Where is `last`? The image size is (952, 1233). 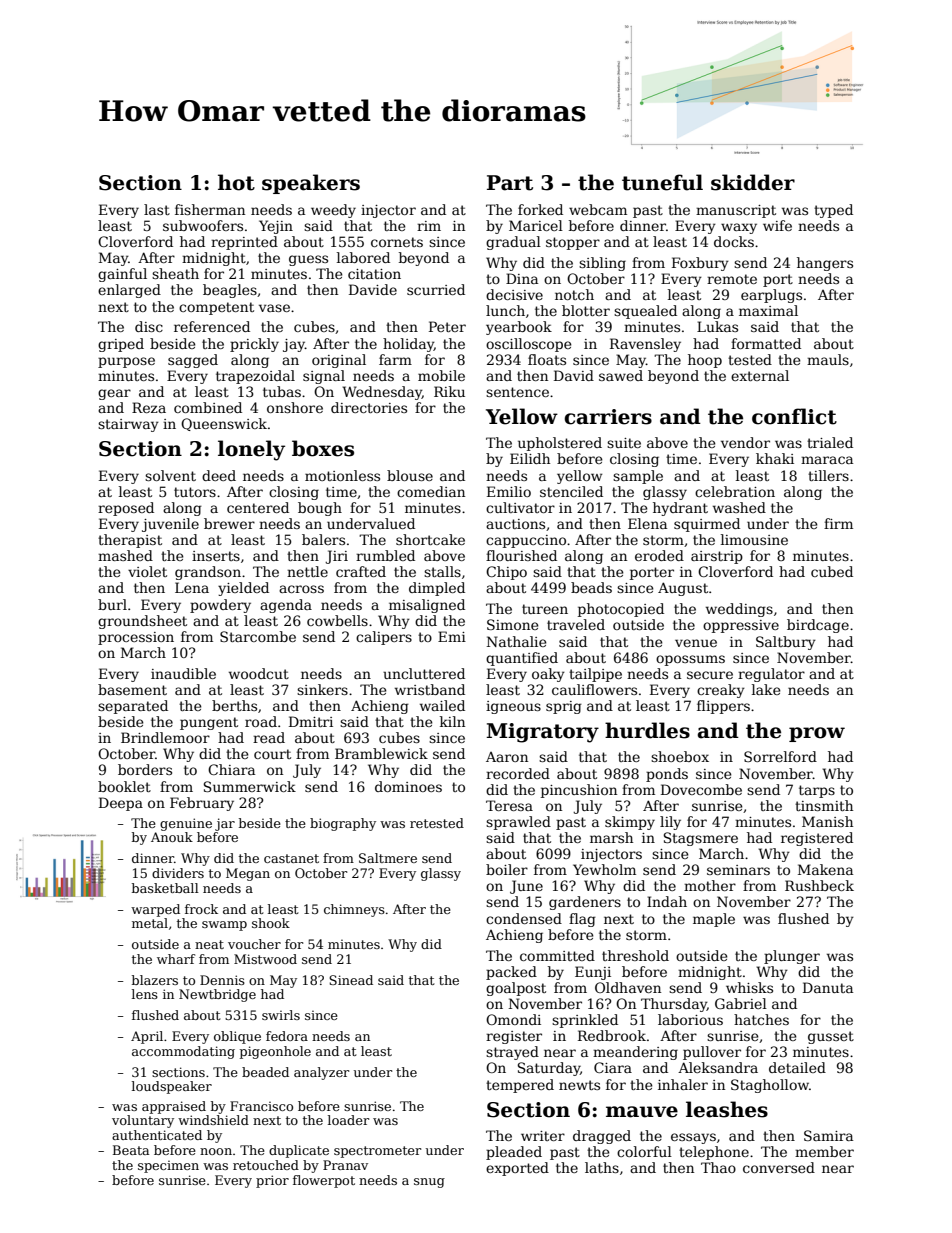 last is located at coordinates (157, 209).
